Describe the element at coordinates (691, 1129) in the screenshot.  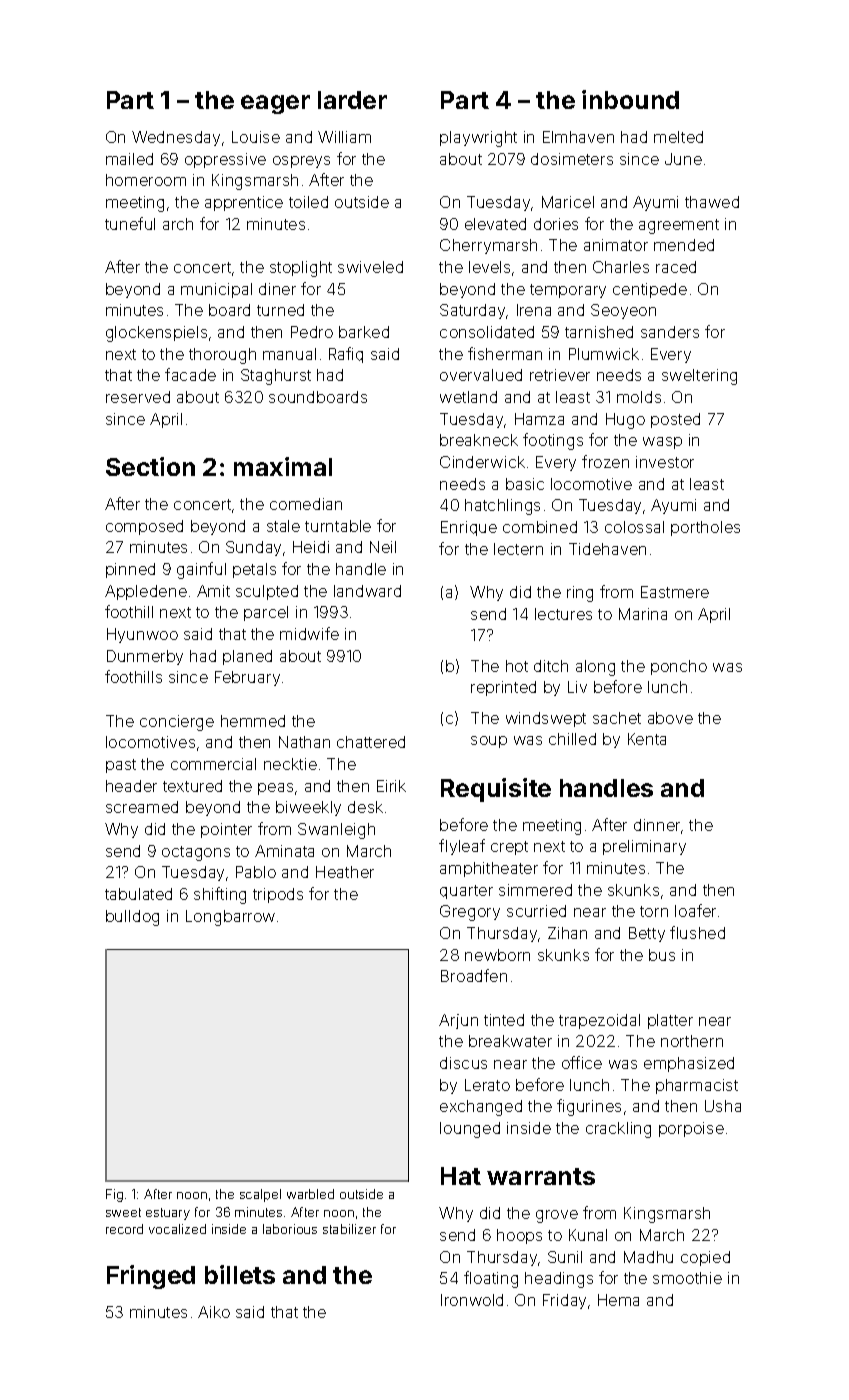
I see `porpoise` at that location.
